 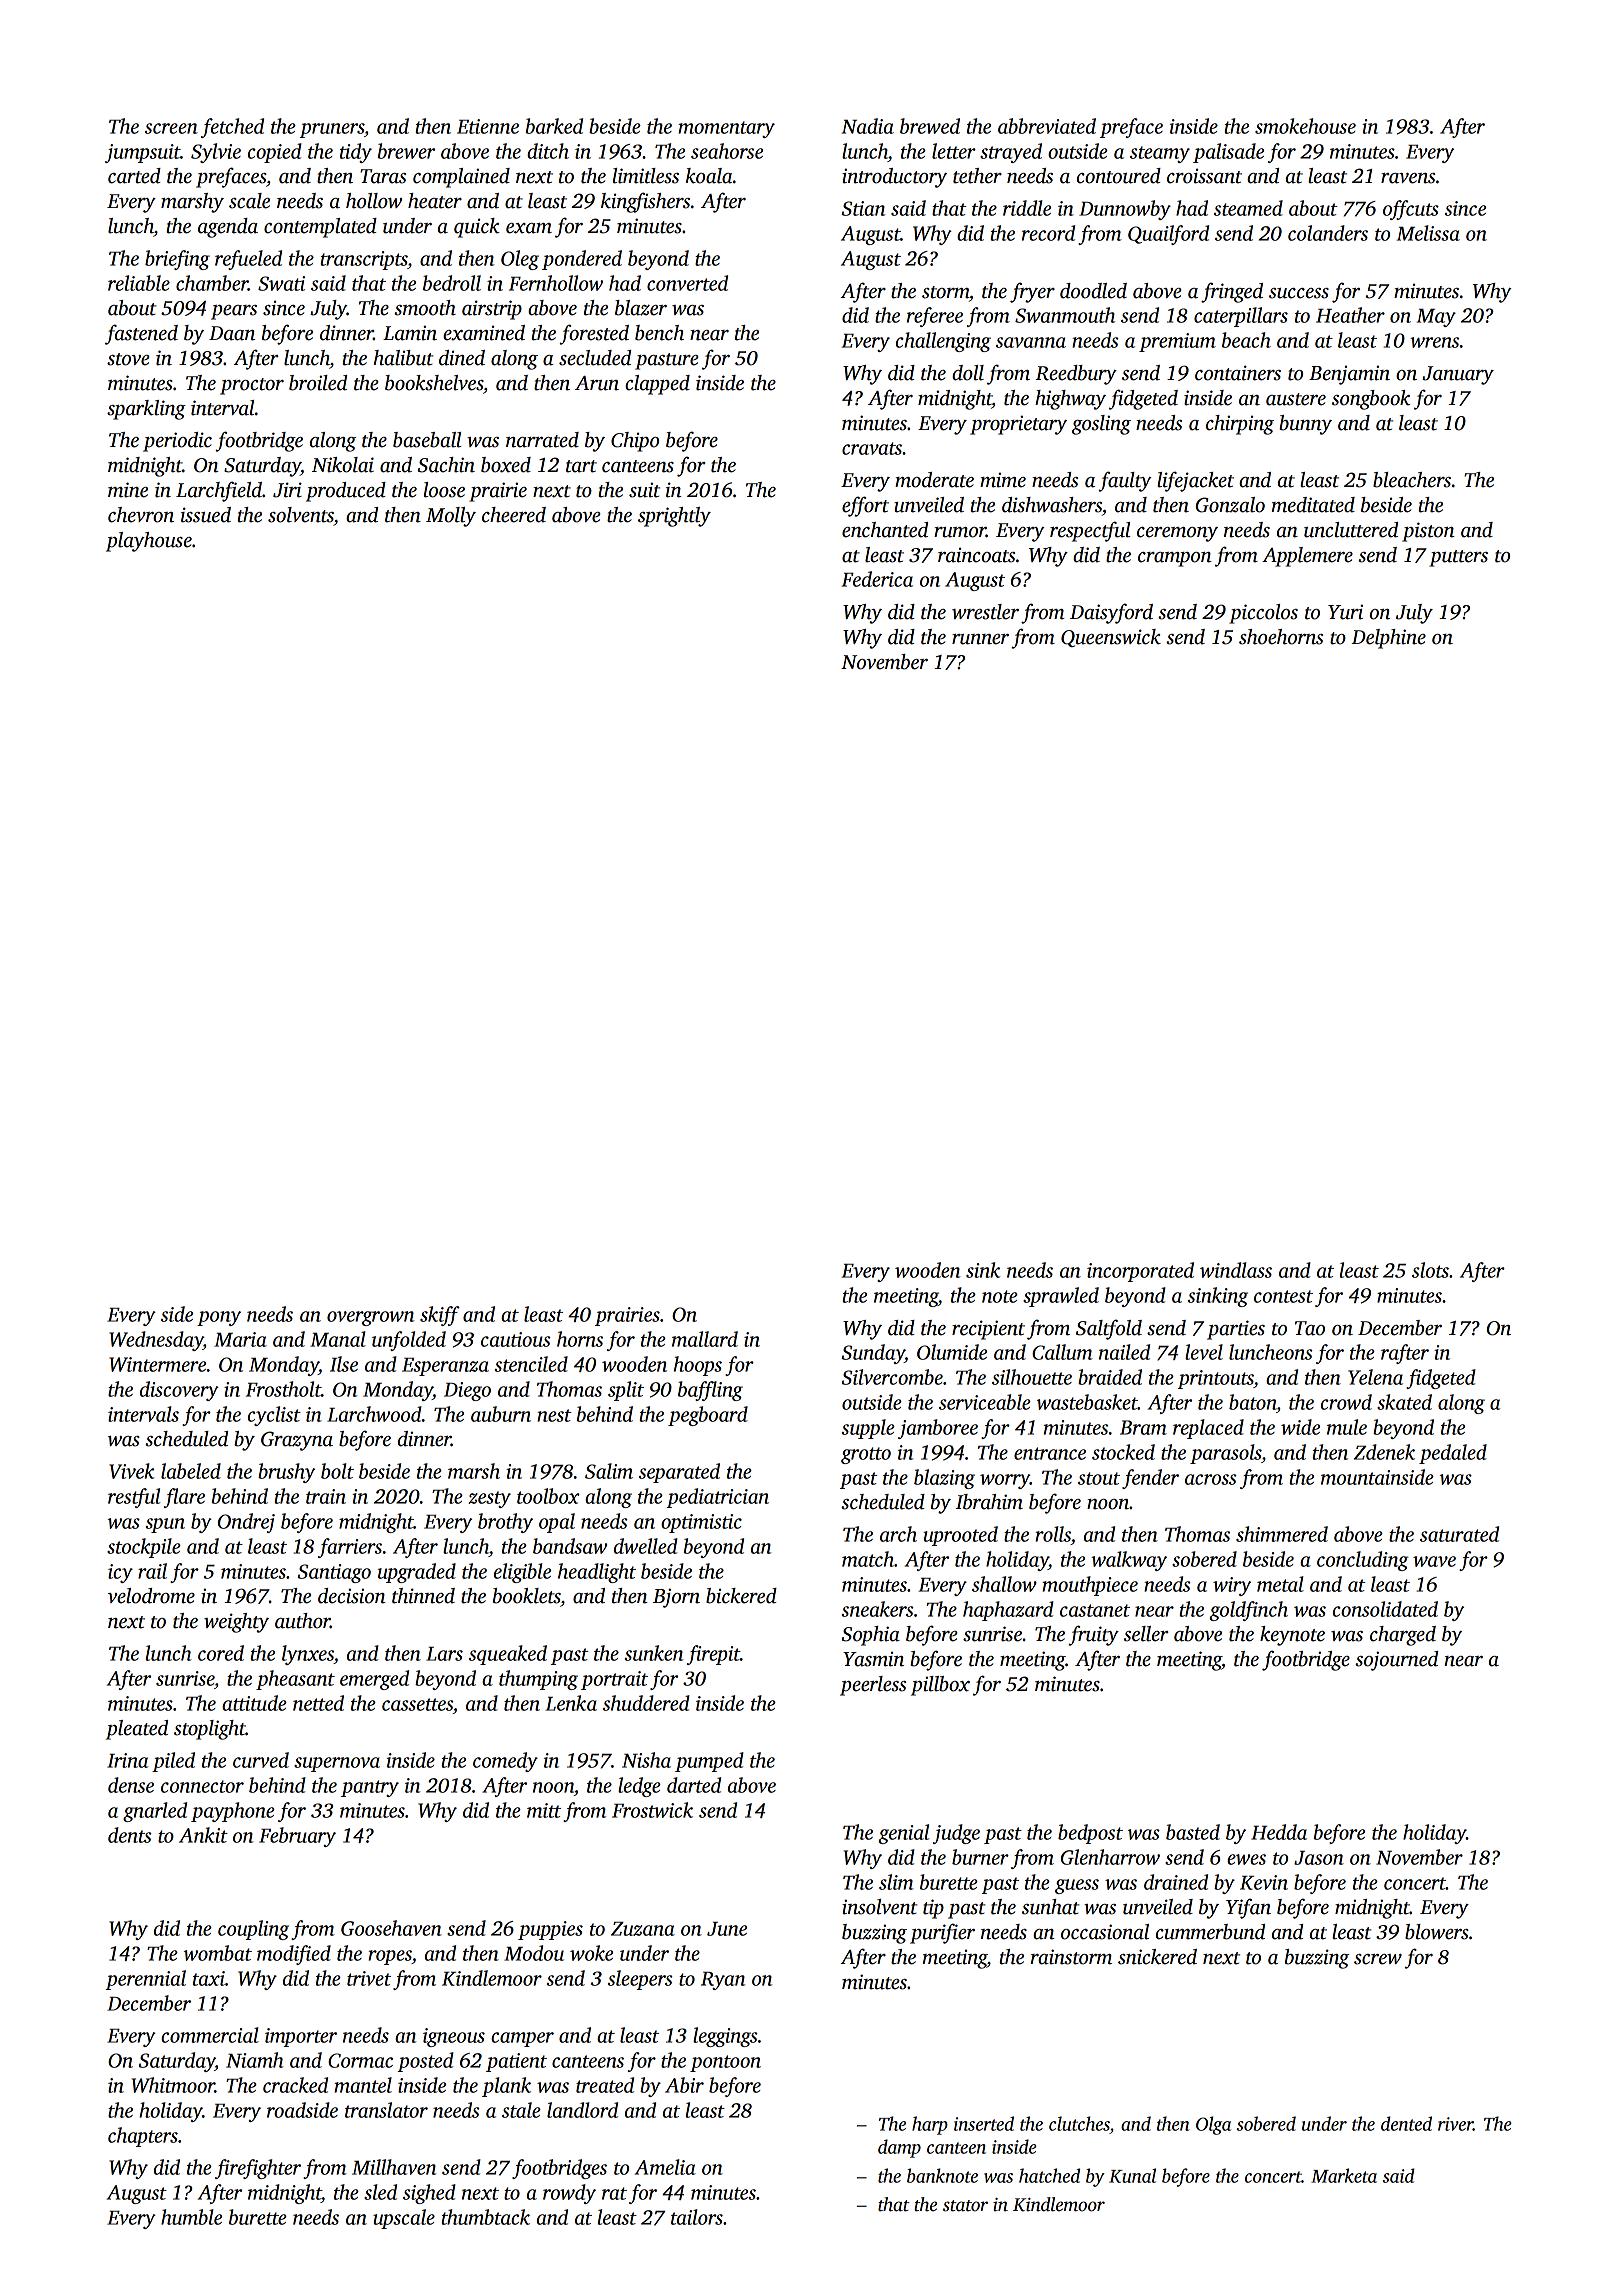 What do you see at coordinates (868, 126) in the screenshot?
I see `Nadia` at bounding box center [868, 126].
